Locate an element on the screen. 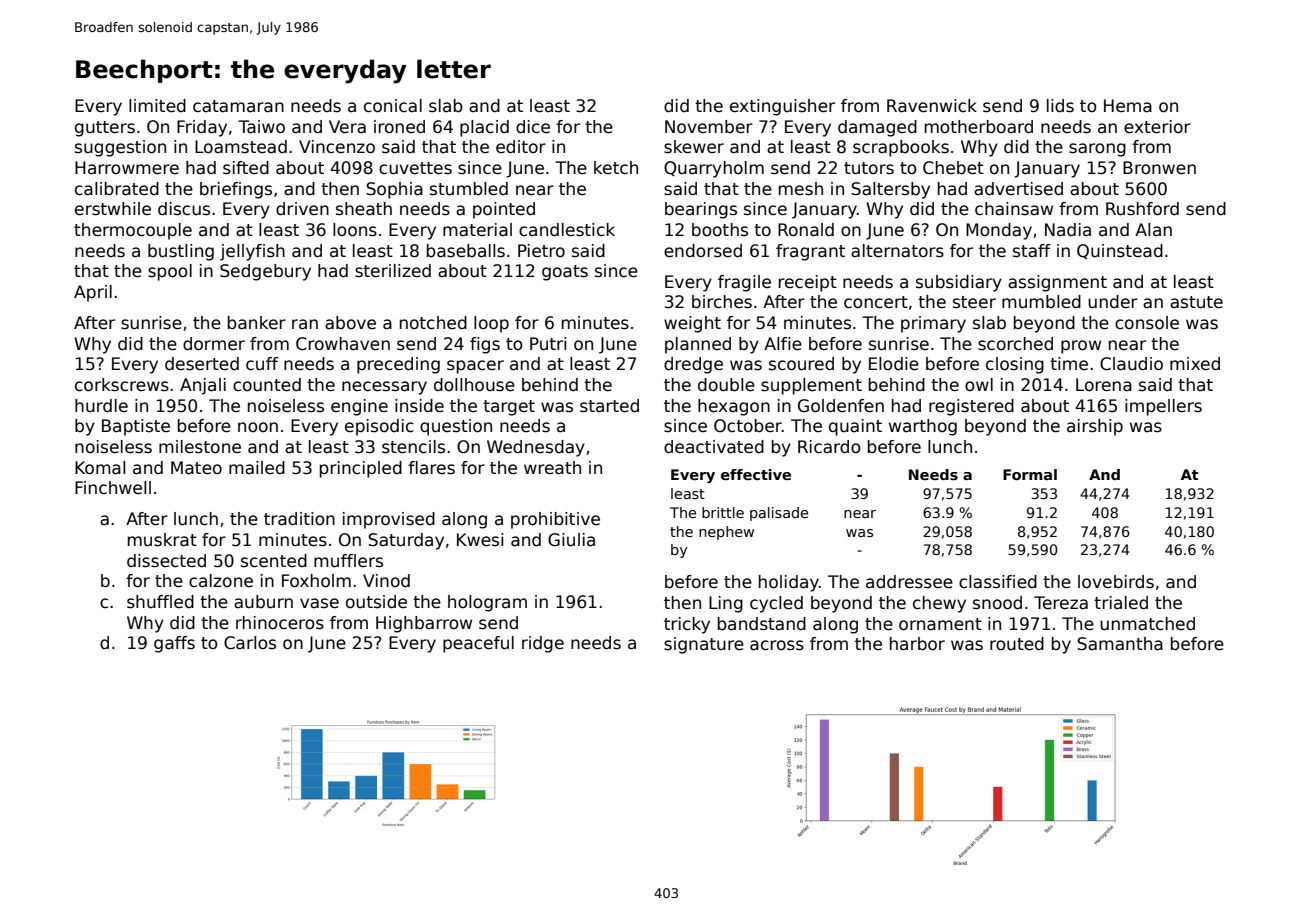  astute is located at coordinates (1196, 302).
